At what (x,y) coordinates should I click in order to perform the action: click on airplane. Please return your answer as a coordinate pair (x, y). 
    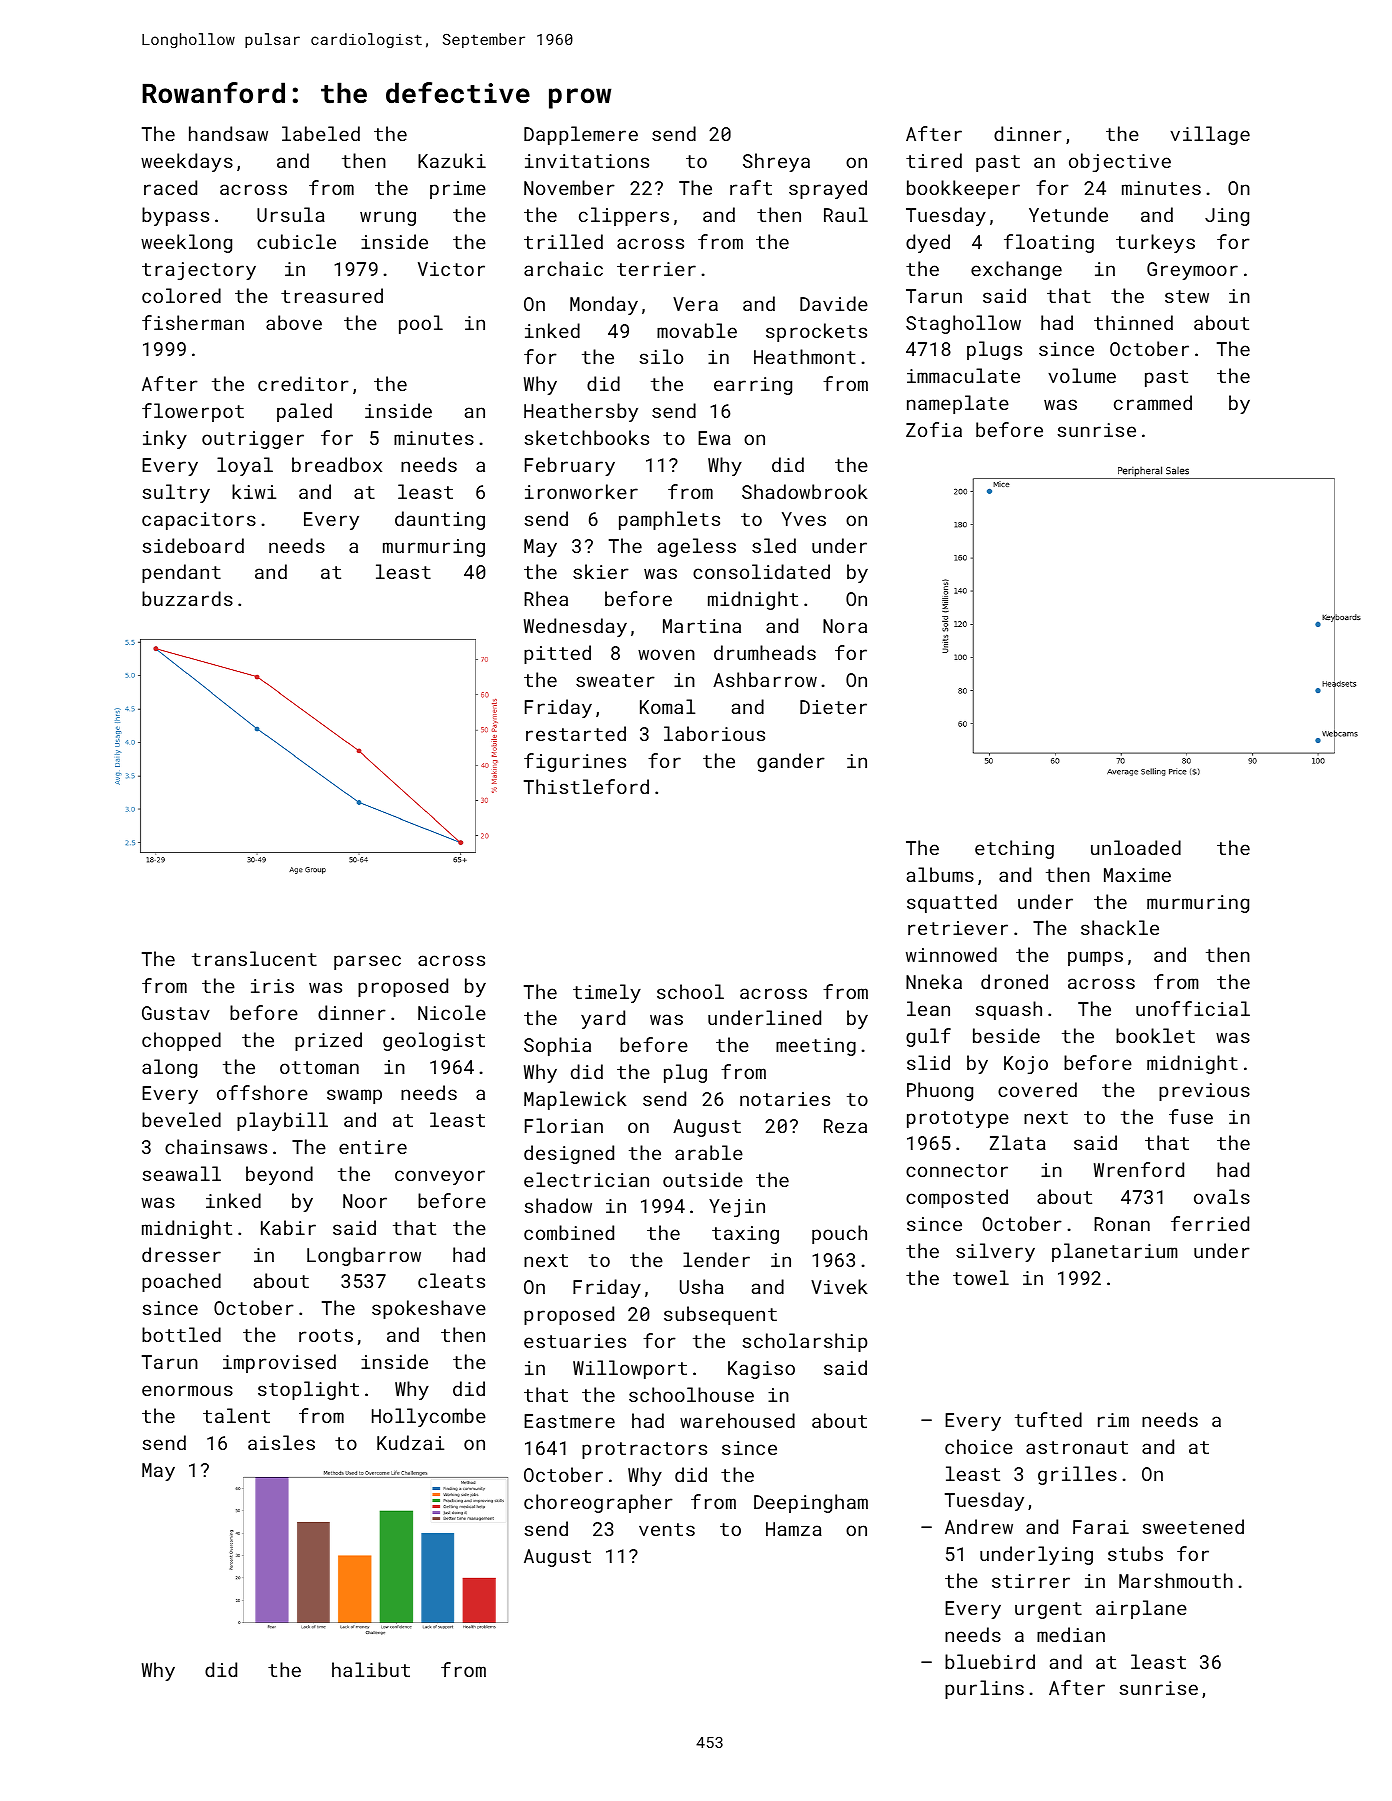
    Looking at the image, I should click on (1141, 1609).
